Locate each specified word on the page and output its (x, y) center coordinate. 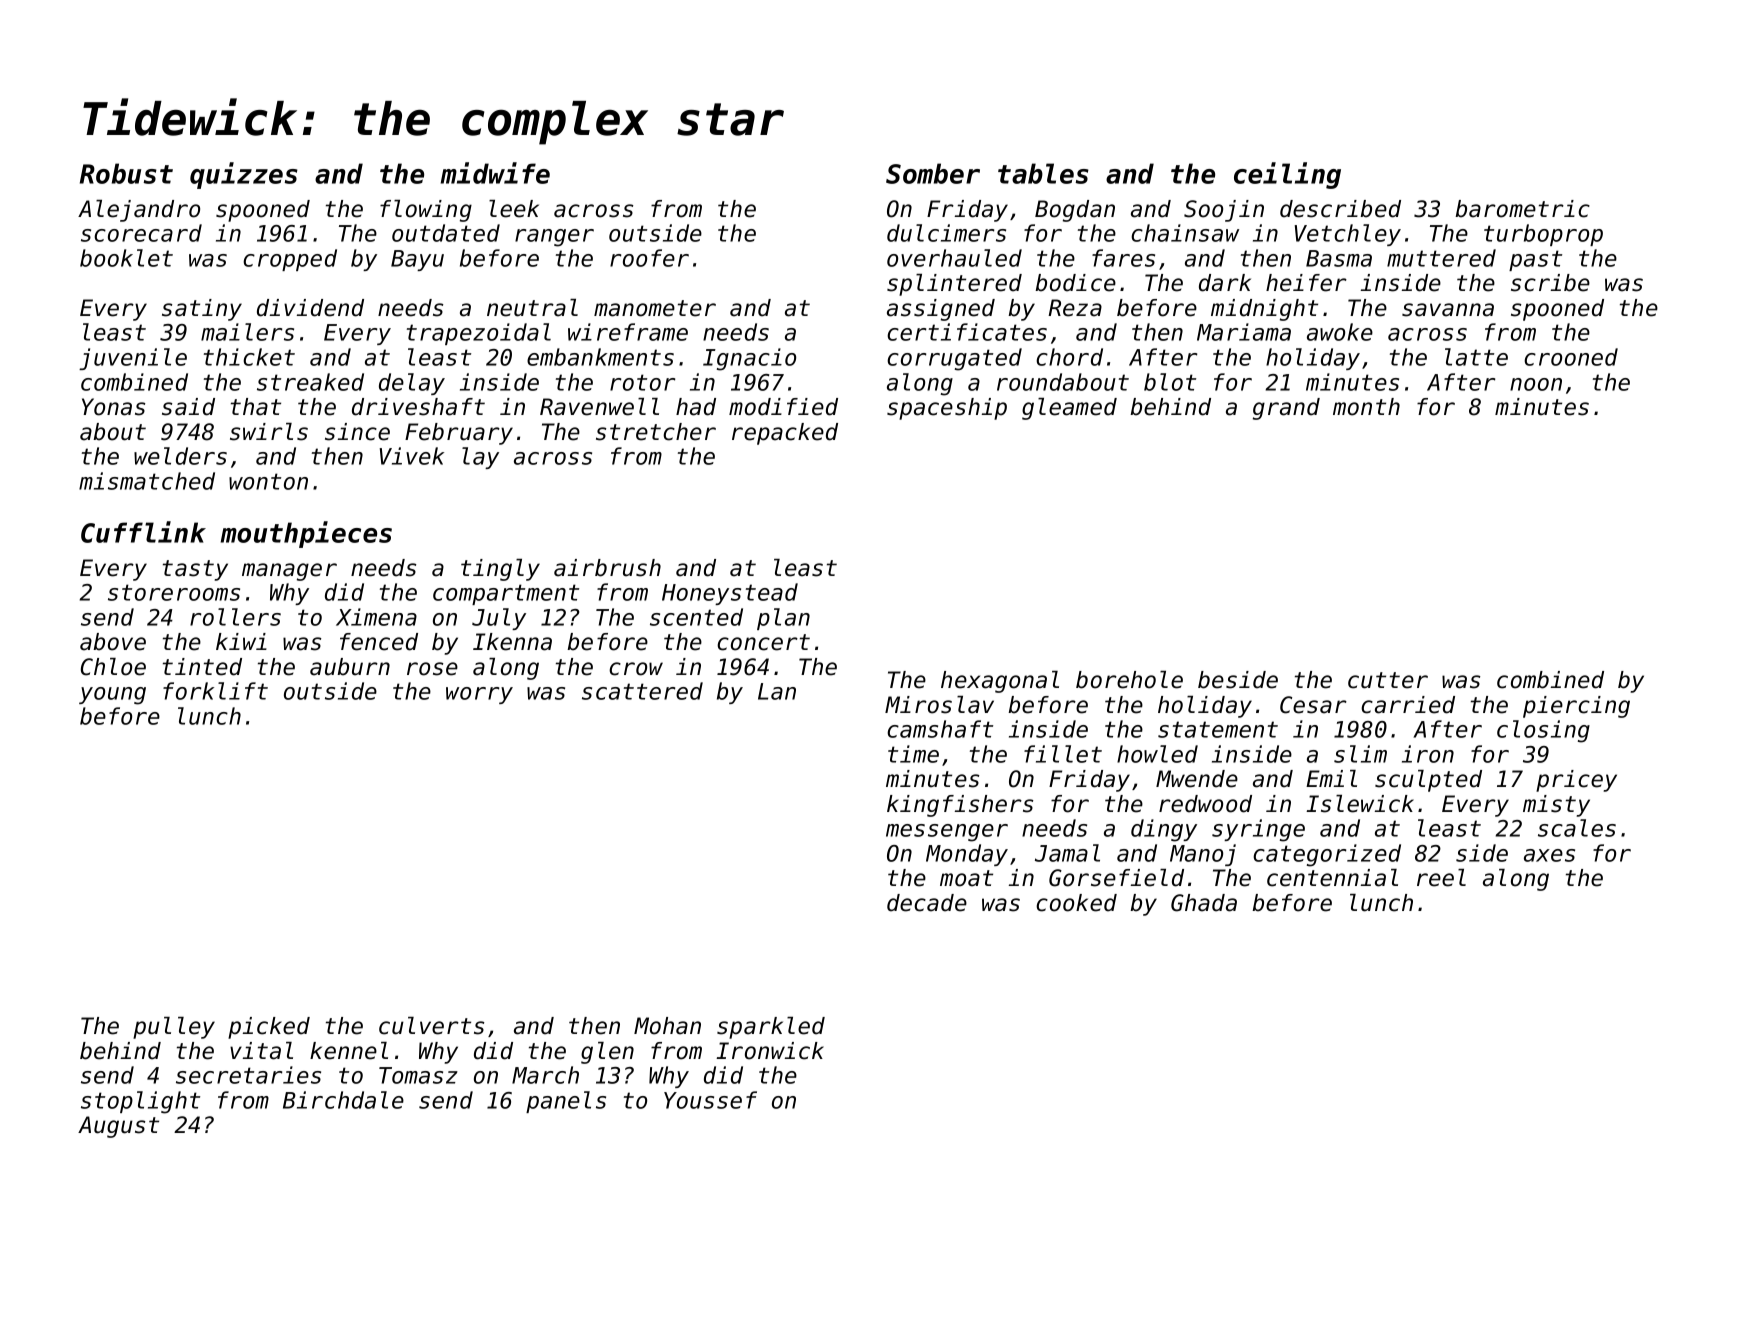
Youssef (710, 1100)
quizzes (244, 175)
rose (432, 669)
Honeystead (730, 594)
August (118, 1127)
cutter (1388, 680)
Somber (933, 173)
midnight (1264, 310)
